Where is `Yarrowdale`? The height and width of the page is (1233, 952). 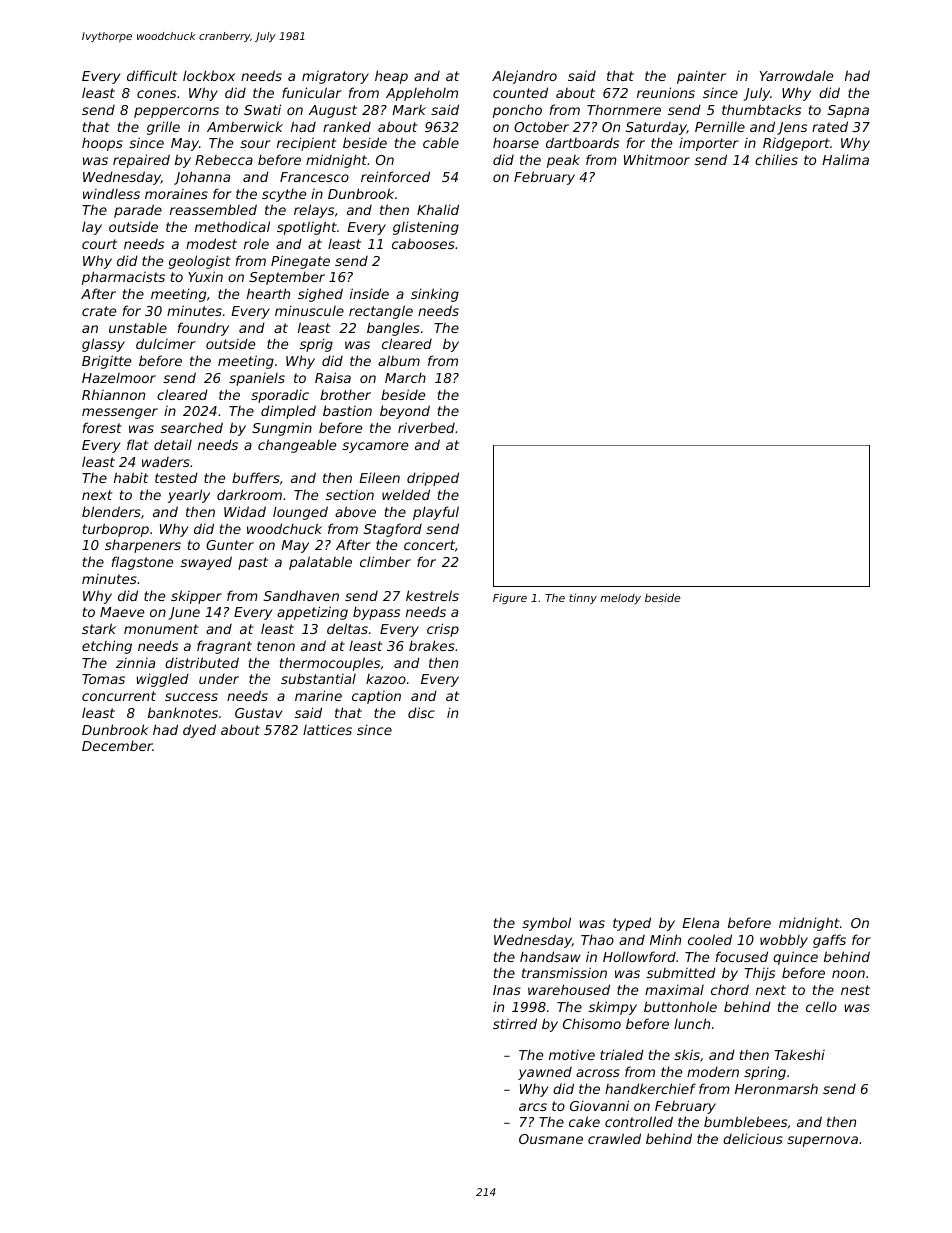 Yarrowdale is located at coordinates (796, 75).
